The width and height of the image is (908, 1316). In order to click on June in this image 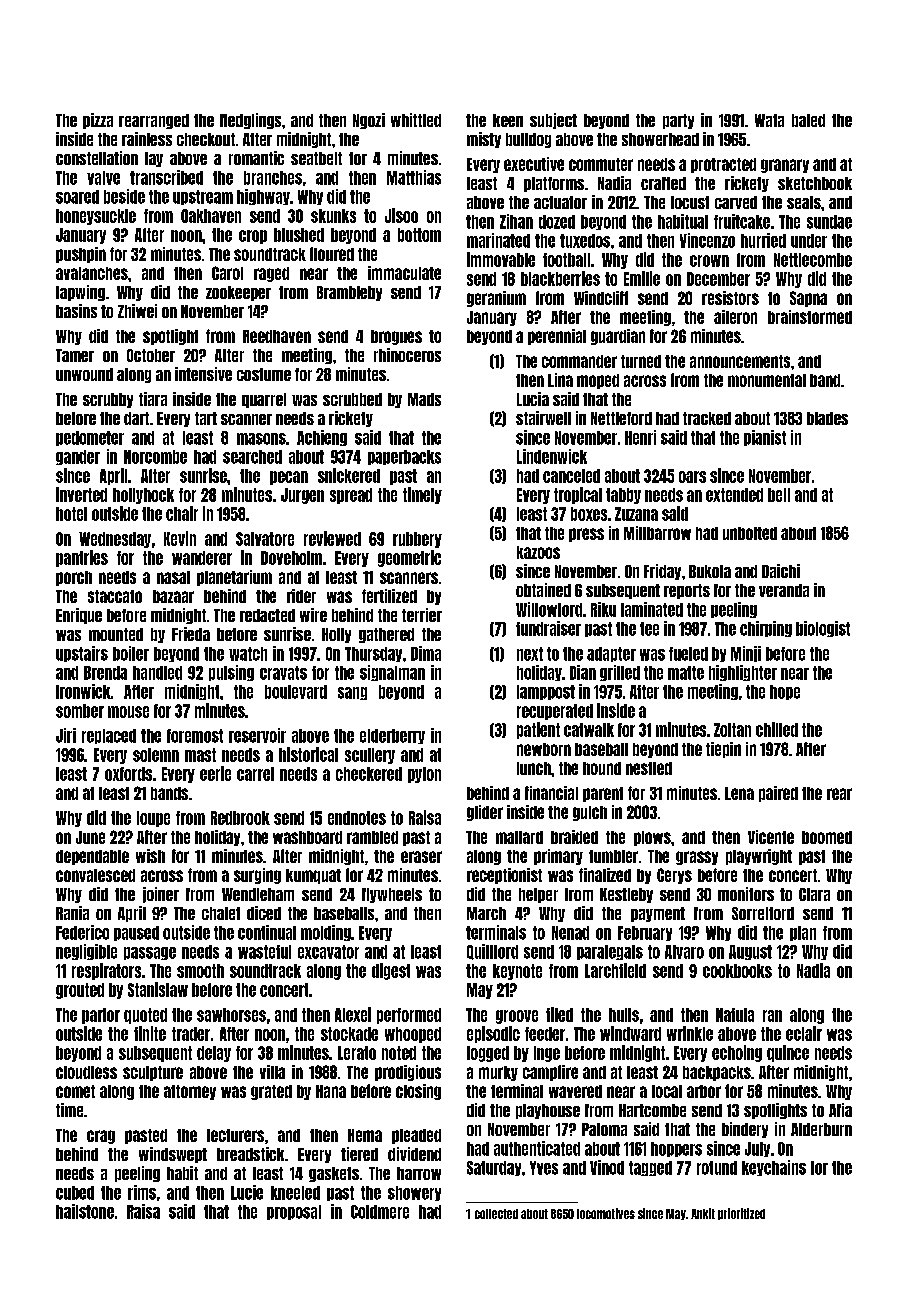, I will do `click(90, 837)`.
